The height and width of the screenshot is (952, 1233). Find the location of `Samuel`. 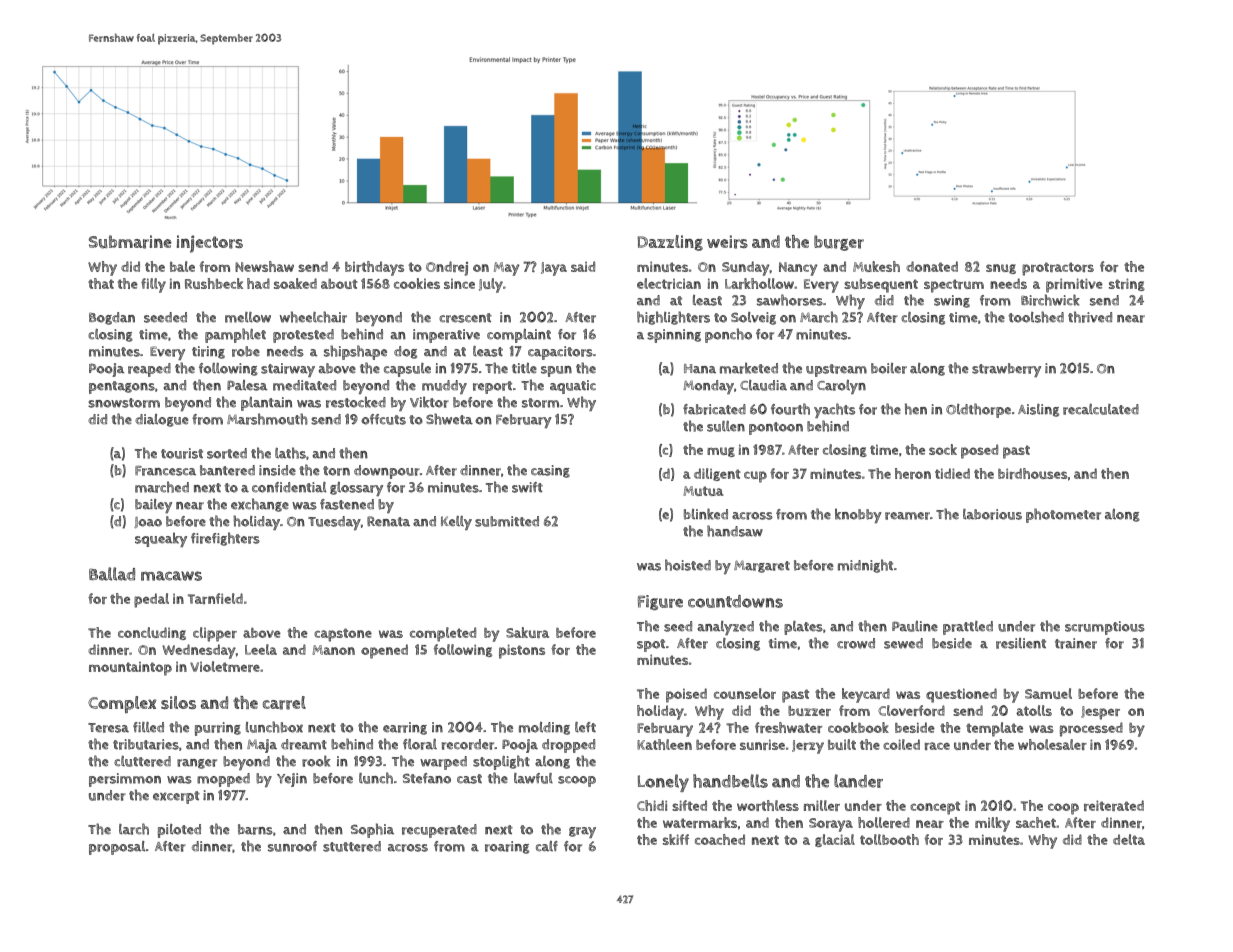

Samuel is located at coordinates (1048, 693).
